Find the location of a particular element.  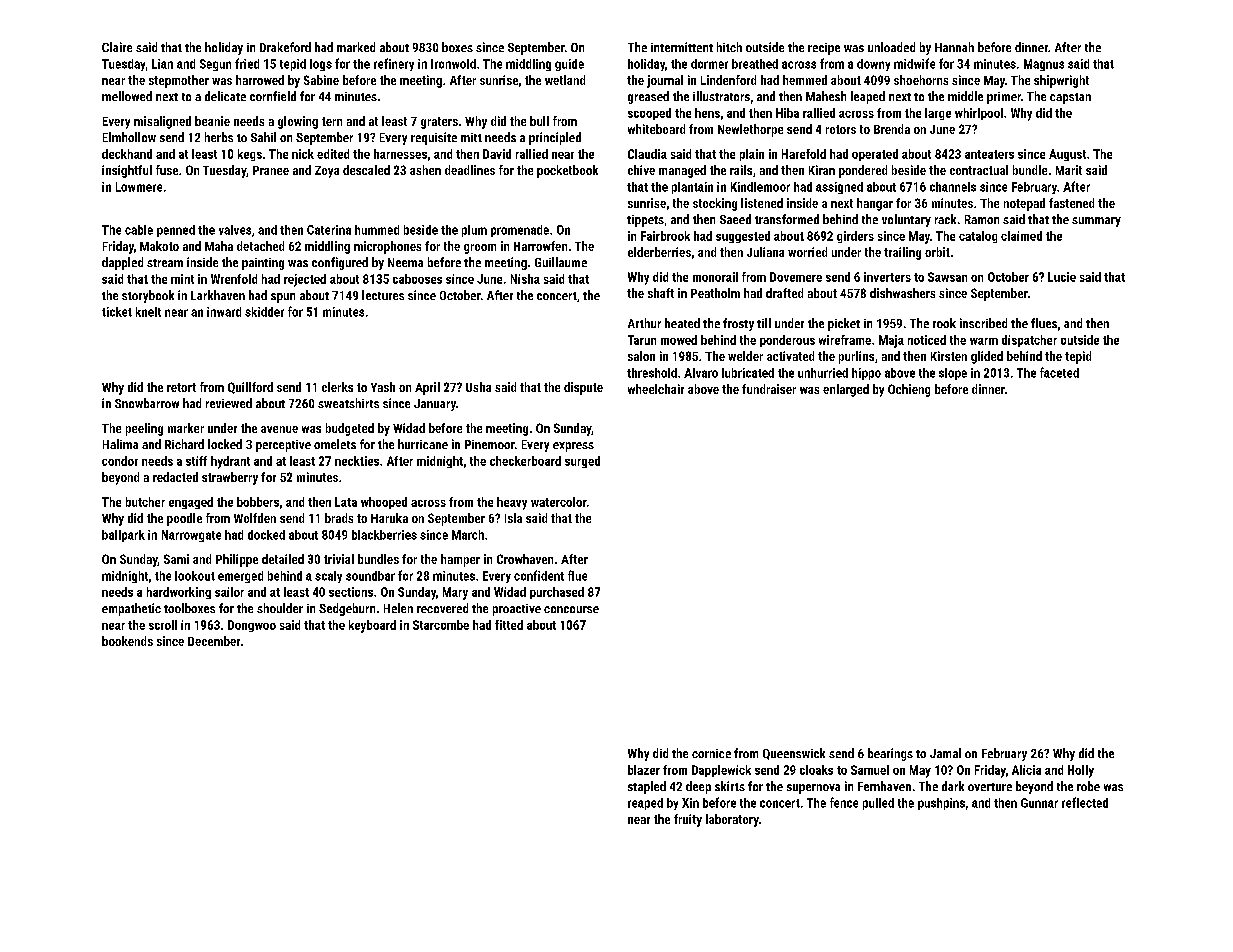

fitted is located at coordinates (509, 625).
